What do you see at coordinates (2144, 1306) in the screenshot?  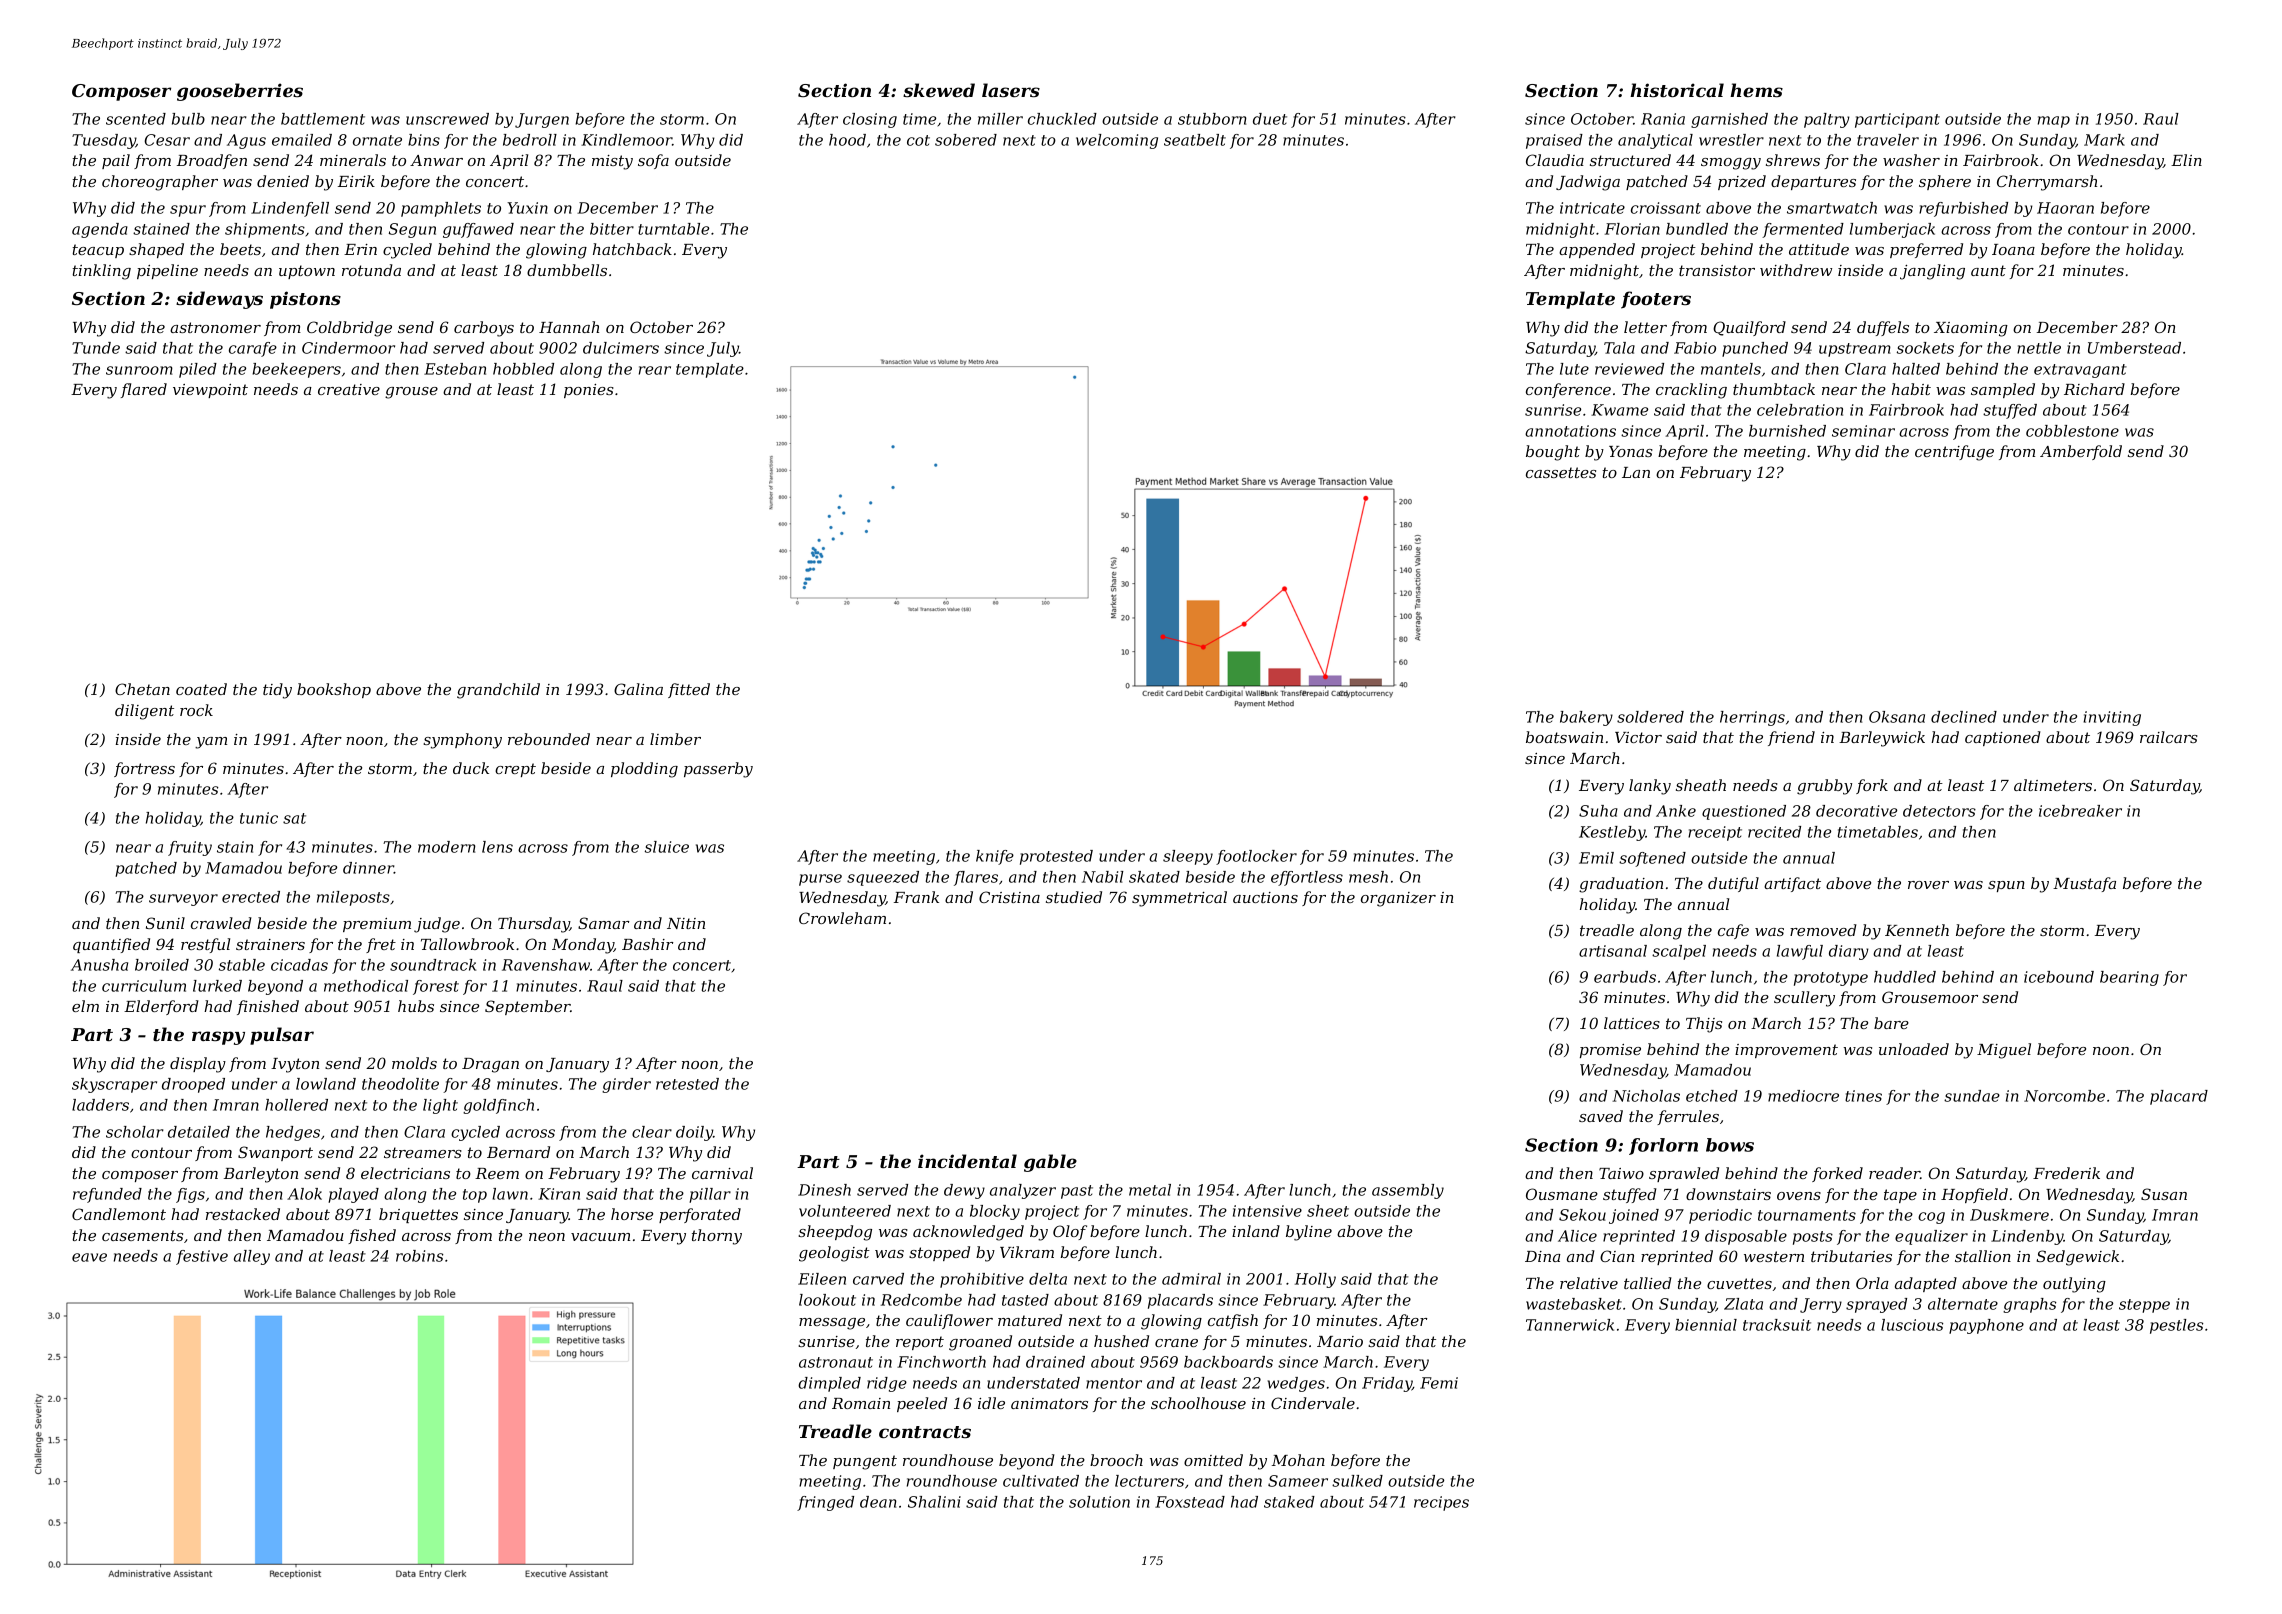 I see `steppe` at bounding box center [2144, 1306].
